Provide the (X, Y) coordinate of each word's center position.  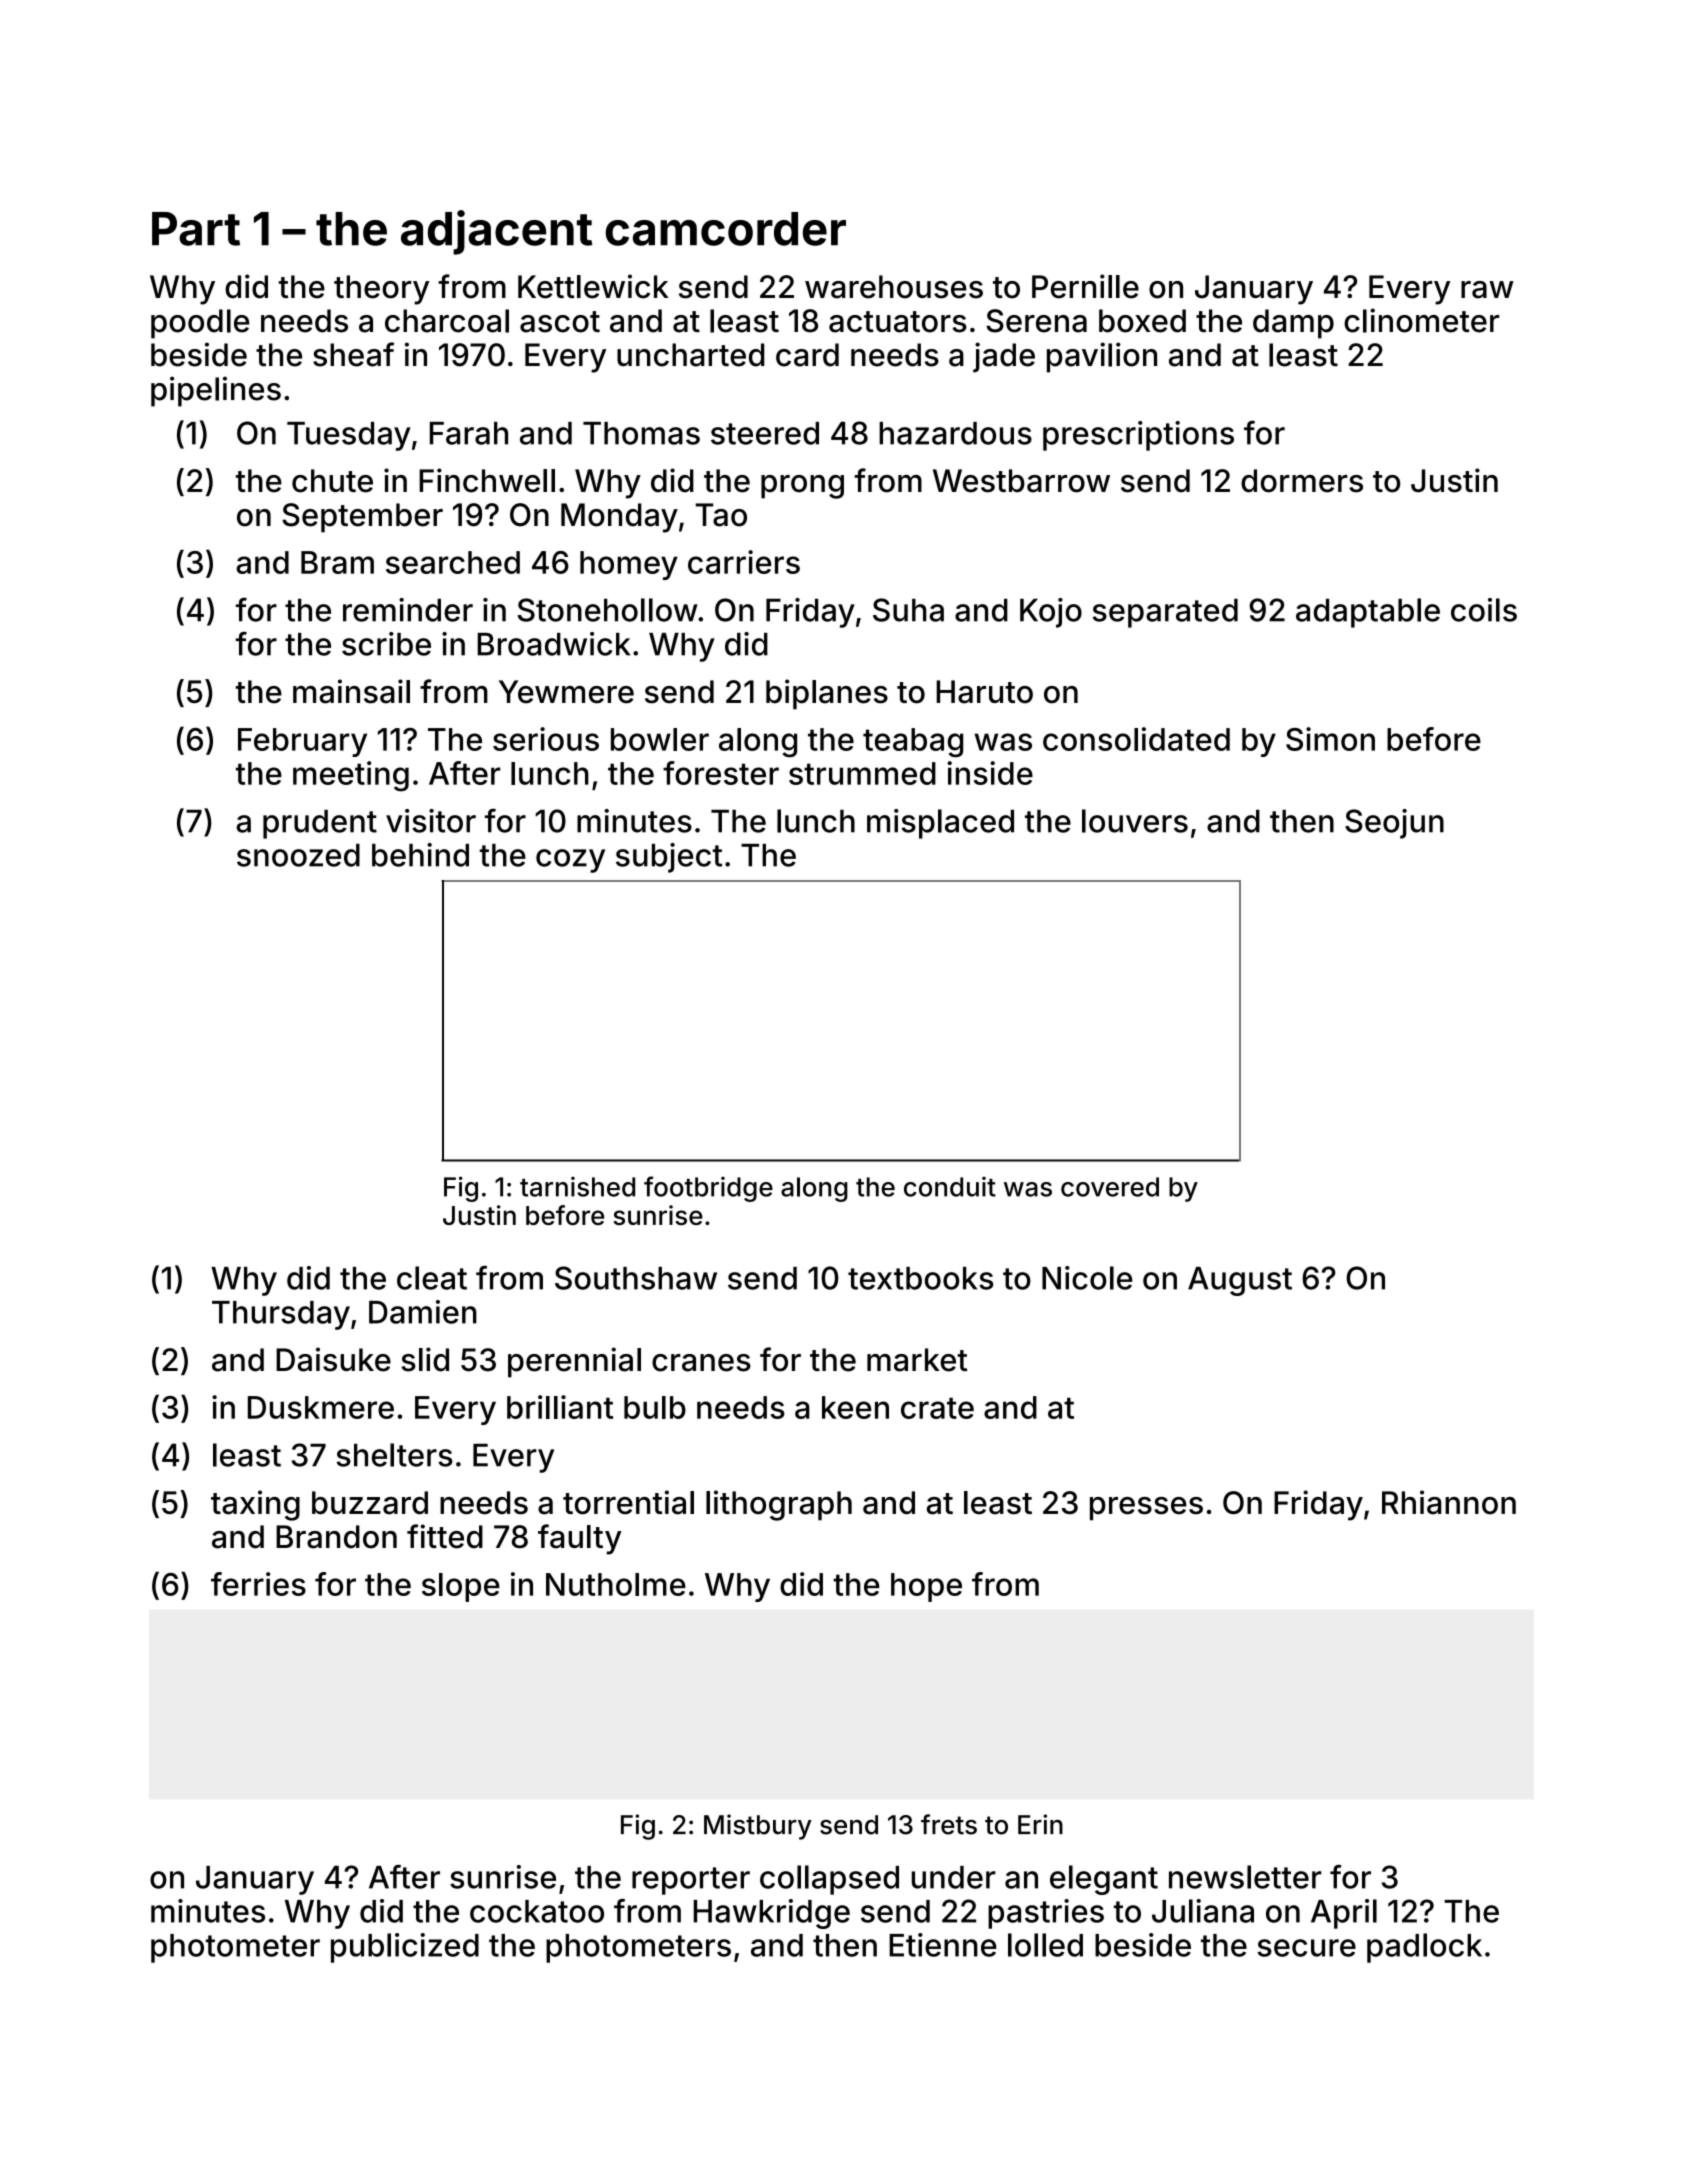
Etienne (943, 1945)
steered (765, 433)
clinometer (1421, 320)
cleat (432, 1278)
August (1240, 1281)
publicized (405, 1948)
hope (926, 1587)
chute (332, 481)
